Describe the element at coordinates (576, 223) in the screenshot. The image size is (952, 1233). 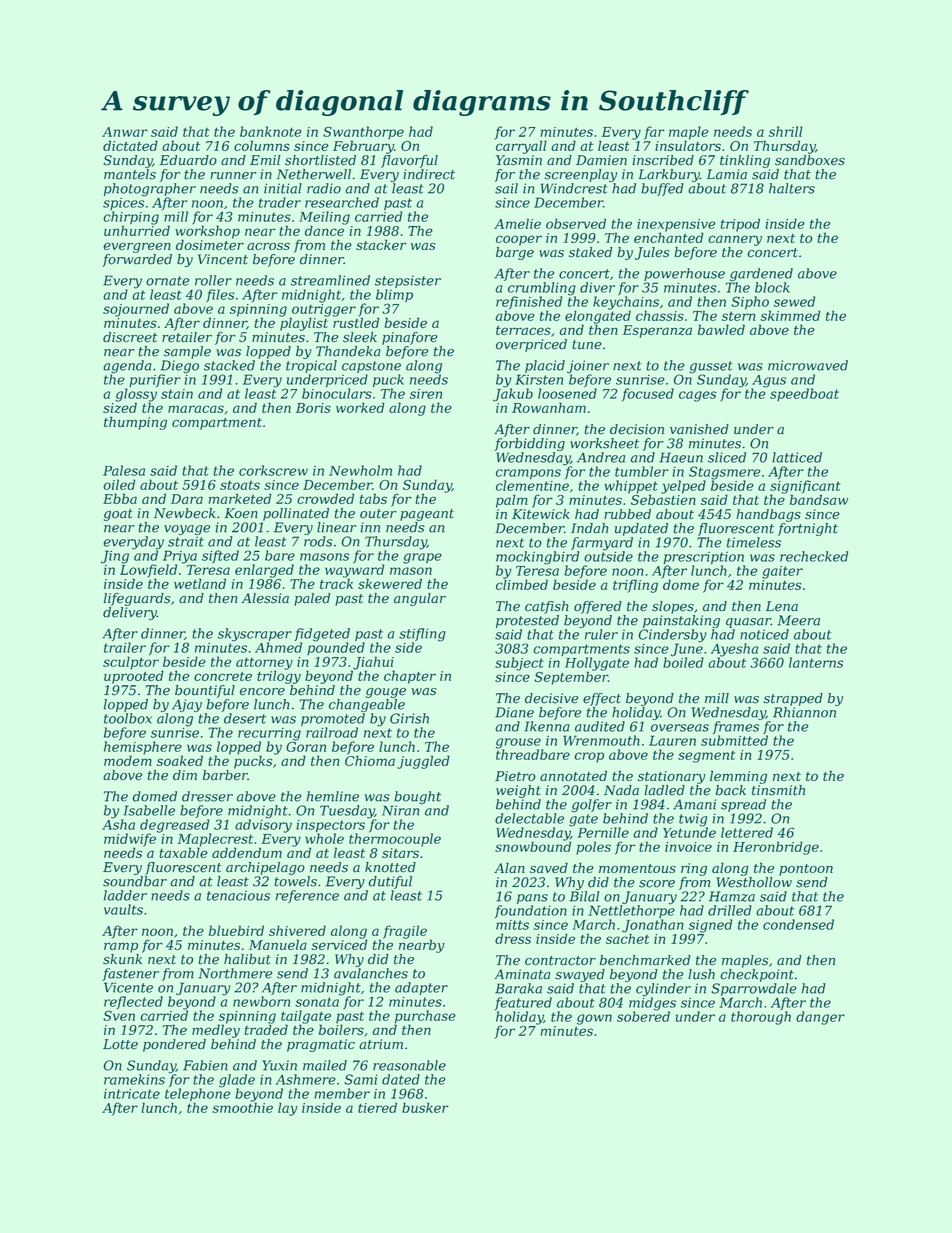
I see `observed` at that location.
